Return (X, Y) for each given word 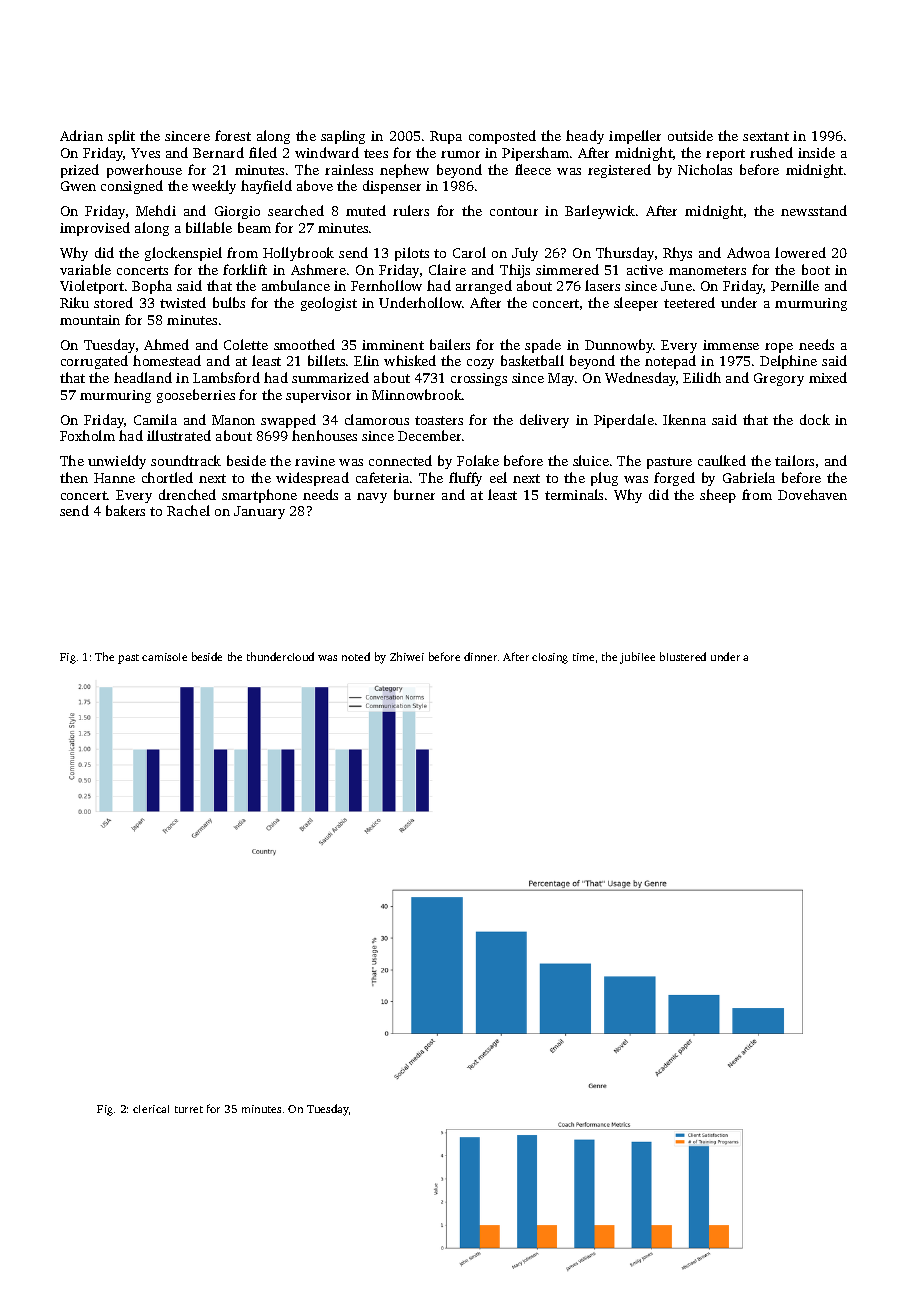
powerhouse (144, 171)
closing (550, 658)
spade (543, 346)
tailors (794, 460)
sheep (718, 496)
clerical (151, 1109)
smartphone (259, 496)
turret (189, 1109)
